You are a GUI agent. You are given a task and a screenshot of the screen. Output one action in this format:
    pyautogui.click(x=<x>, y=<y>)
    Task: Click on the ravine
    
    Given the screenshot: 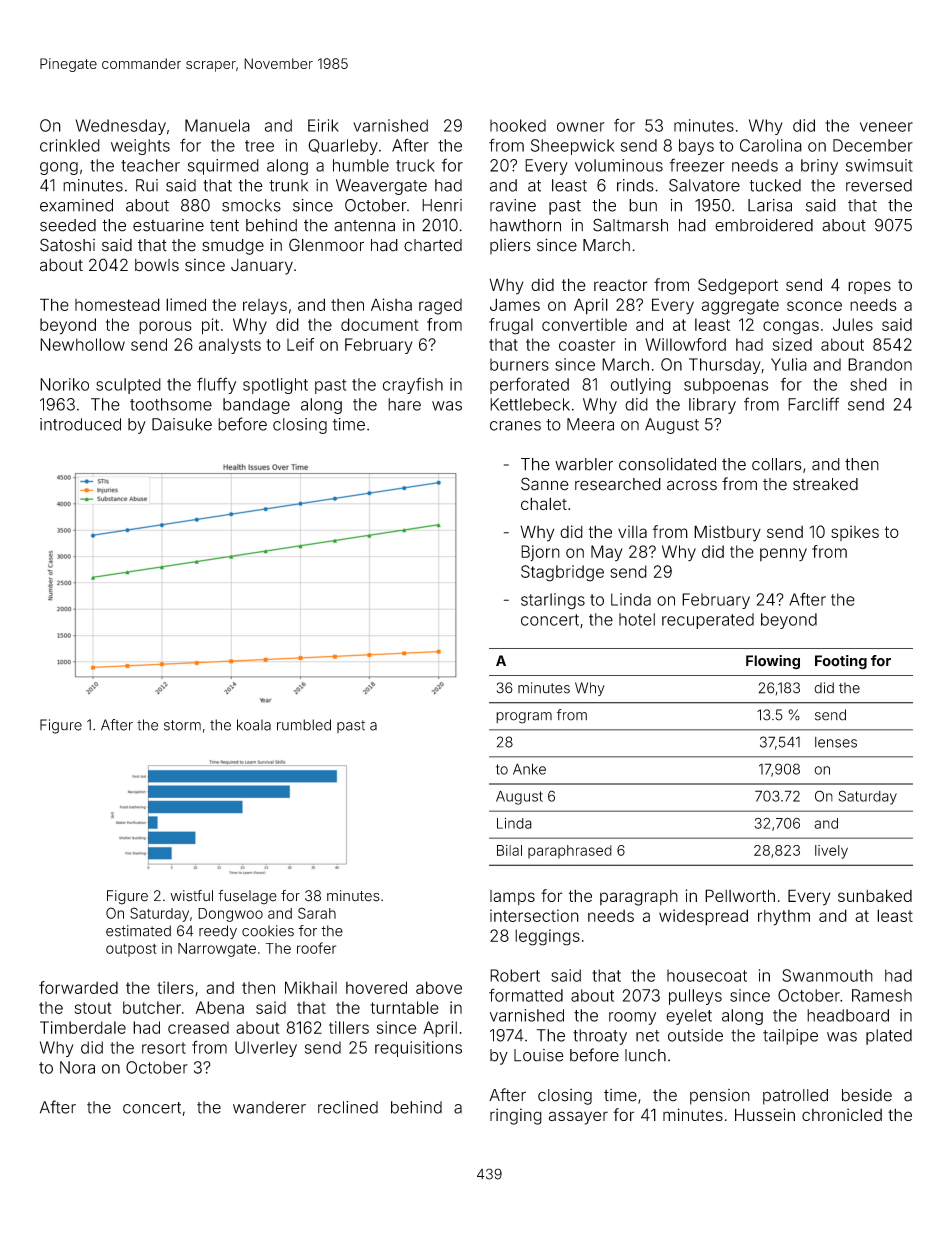 What is the action you would take?
    pyautogui.click(x=513, y=205)
